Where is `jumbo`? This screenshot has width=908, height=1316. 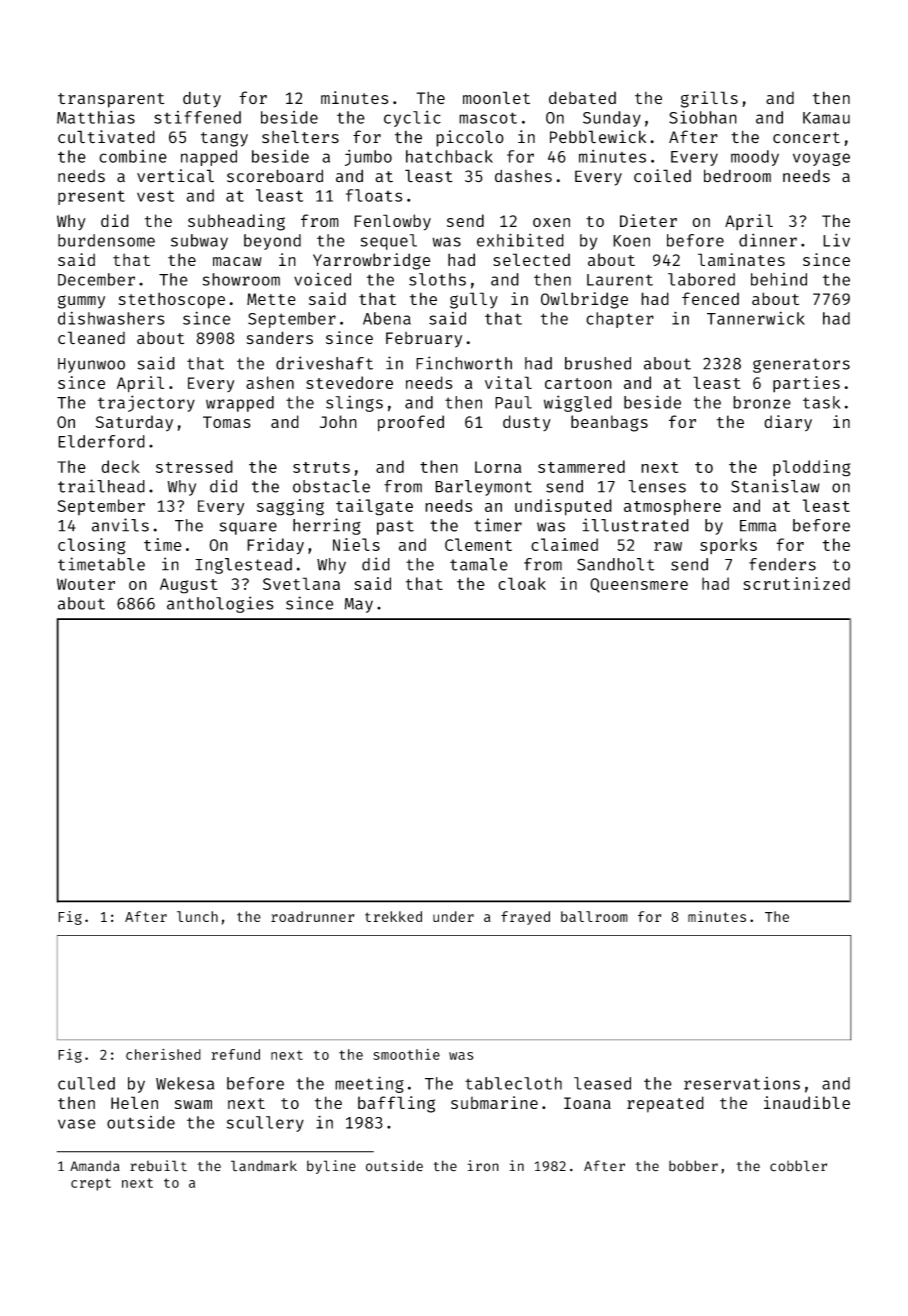 jumbo is located at coordinates (368, 158).
